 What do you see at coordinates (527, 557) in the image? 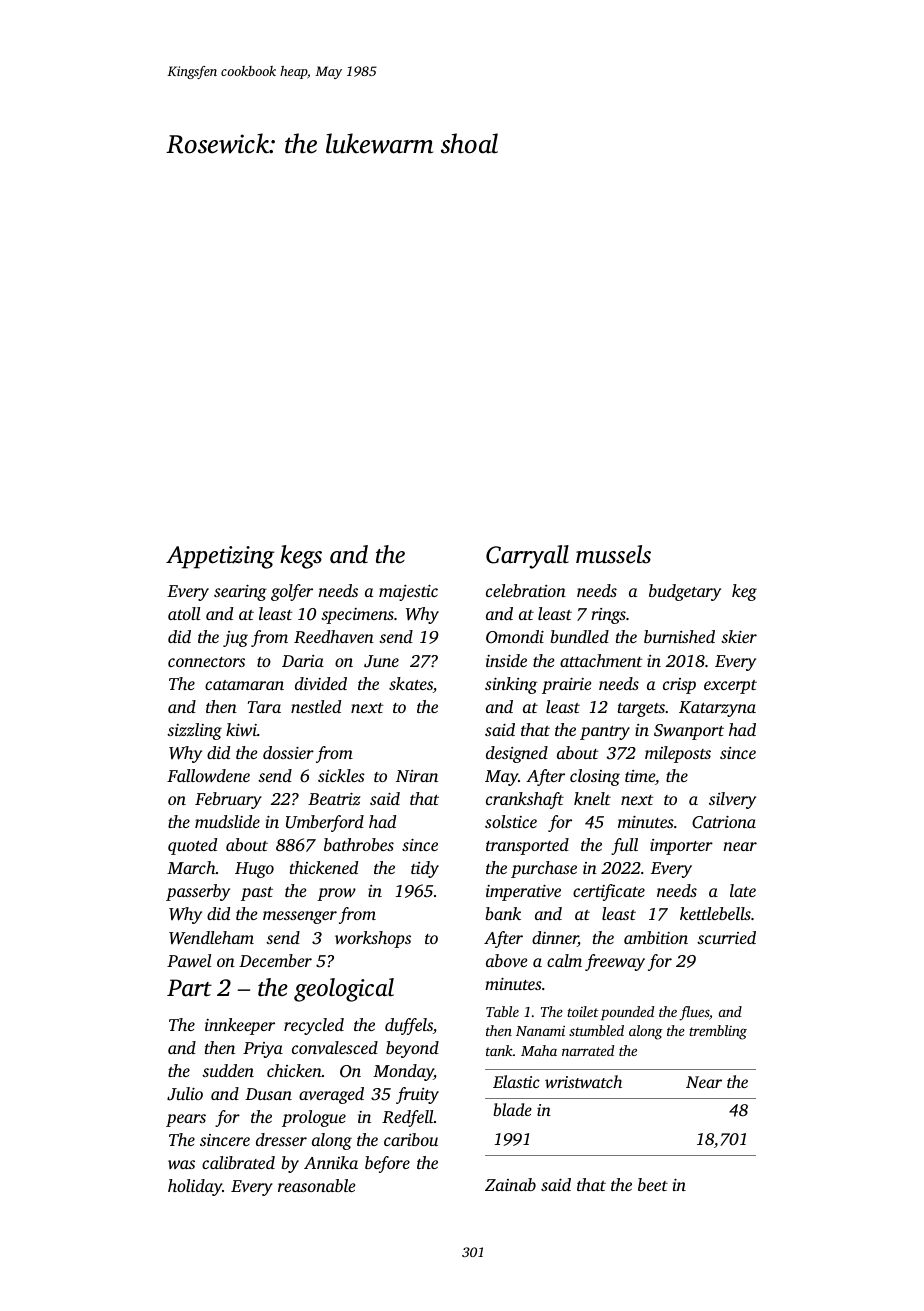
I see `Carryall` at bounding box center [527, 557].
